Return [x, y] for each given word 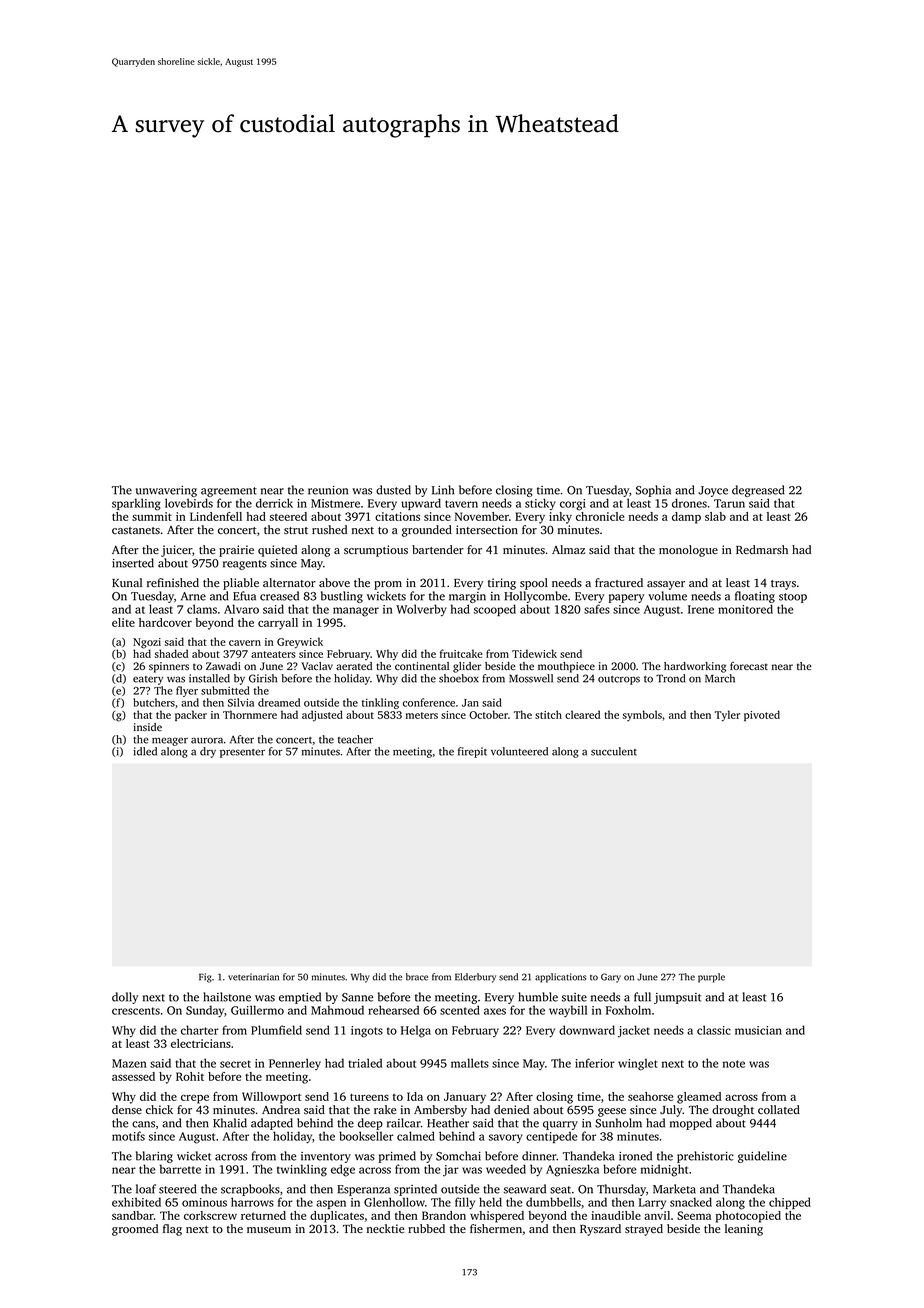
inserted [133, 563]
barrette [180, 1169]
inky [560, 518]
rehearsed [393, 1010]
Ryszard [600, 1230]
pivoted [762, 715]
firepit [472, 752]
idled [145, 751]
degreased [758, 491]
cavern [245, 643]
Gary [611, 978]
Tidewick [534, 653]
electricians [201, 1043]
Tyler [727, 716]
